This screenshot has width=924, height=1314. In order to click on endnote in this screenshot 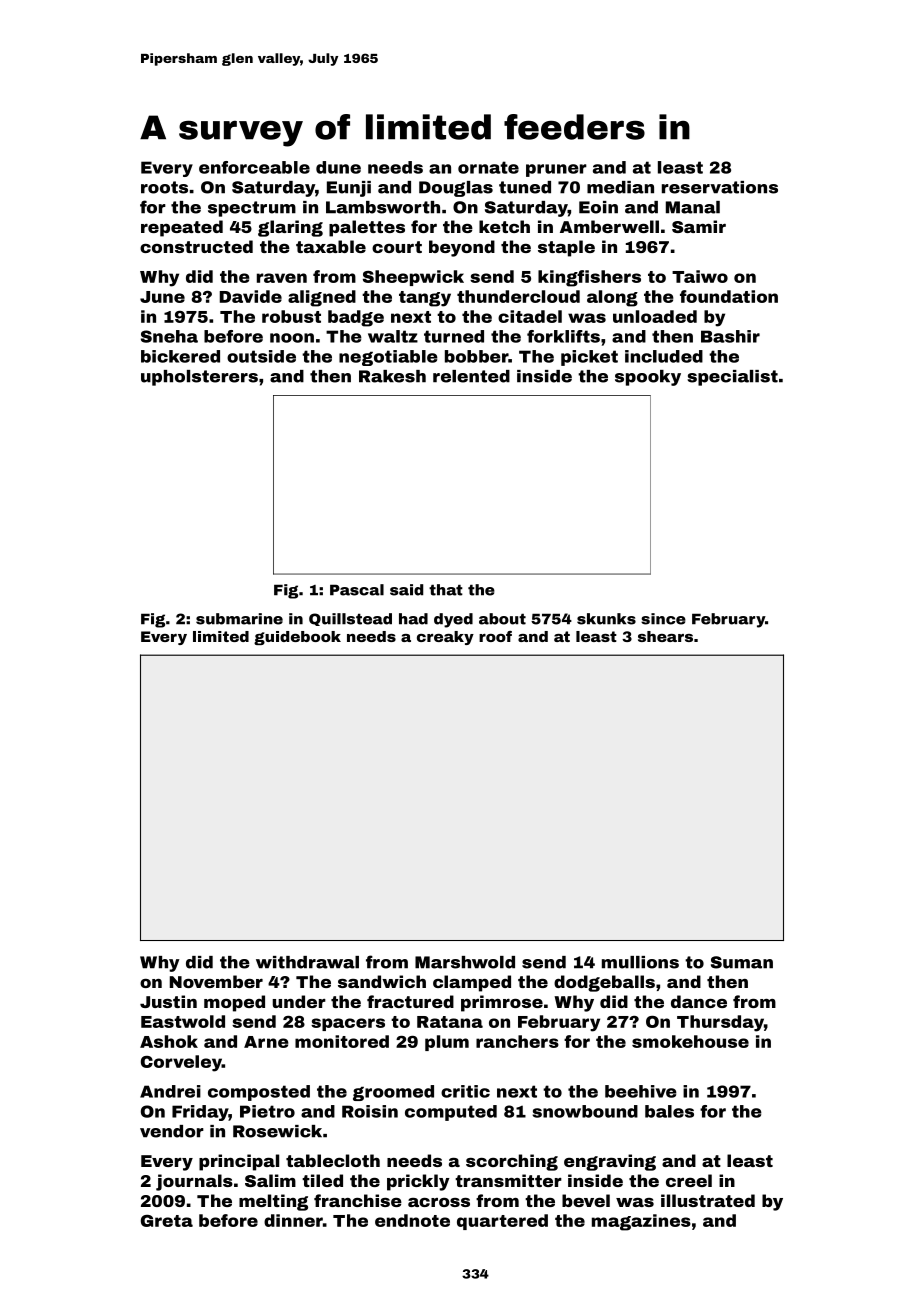, I will do `click(412, 1220)`.
